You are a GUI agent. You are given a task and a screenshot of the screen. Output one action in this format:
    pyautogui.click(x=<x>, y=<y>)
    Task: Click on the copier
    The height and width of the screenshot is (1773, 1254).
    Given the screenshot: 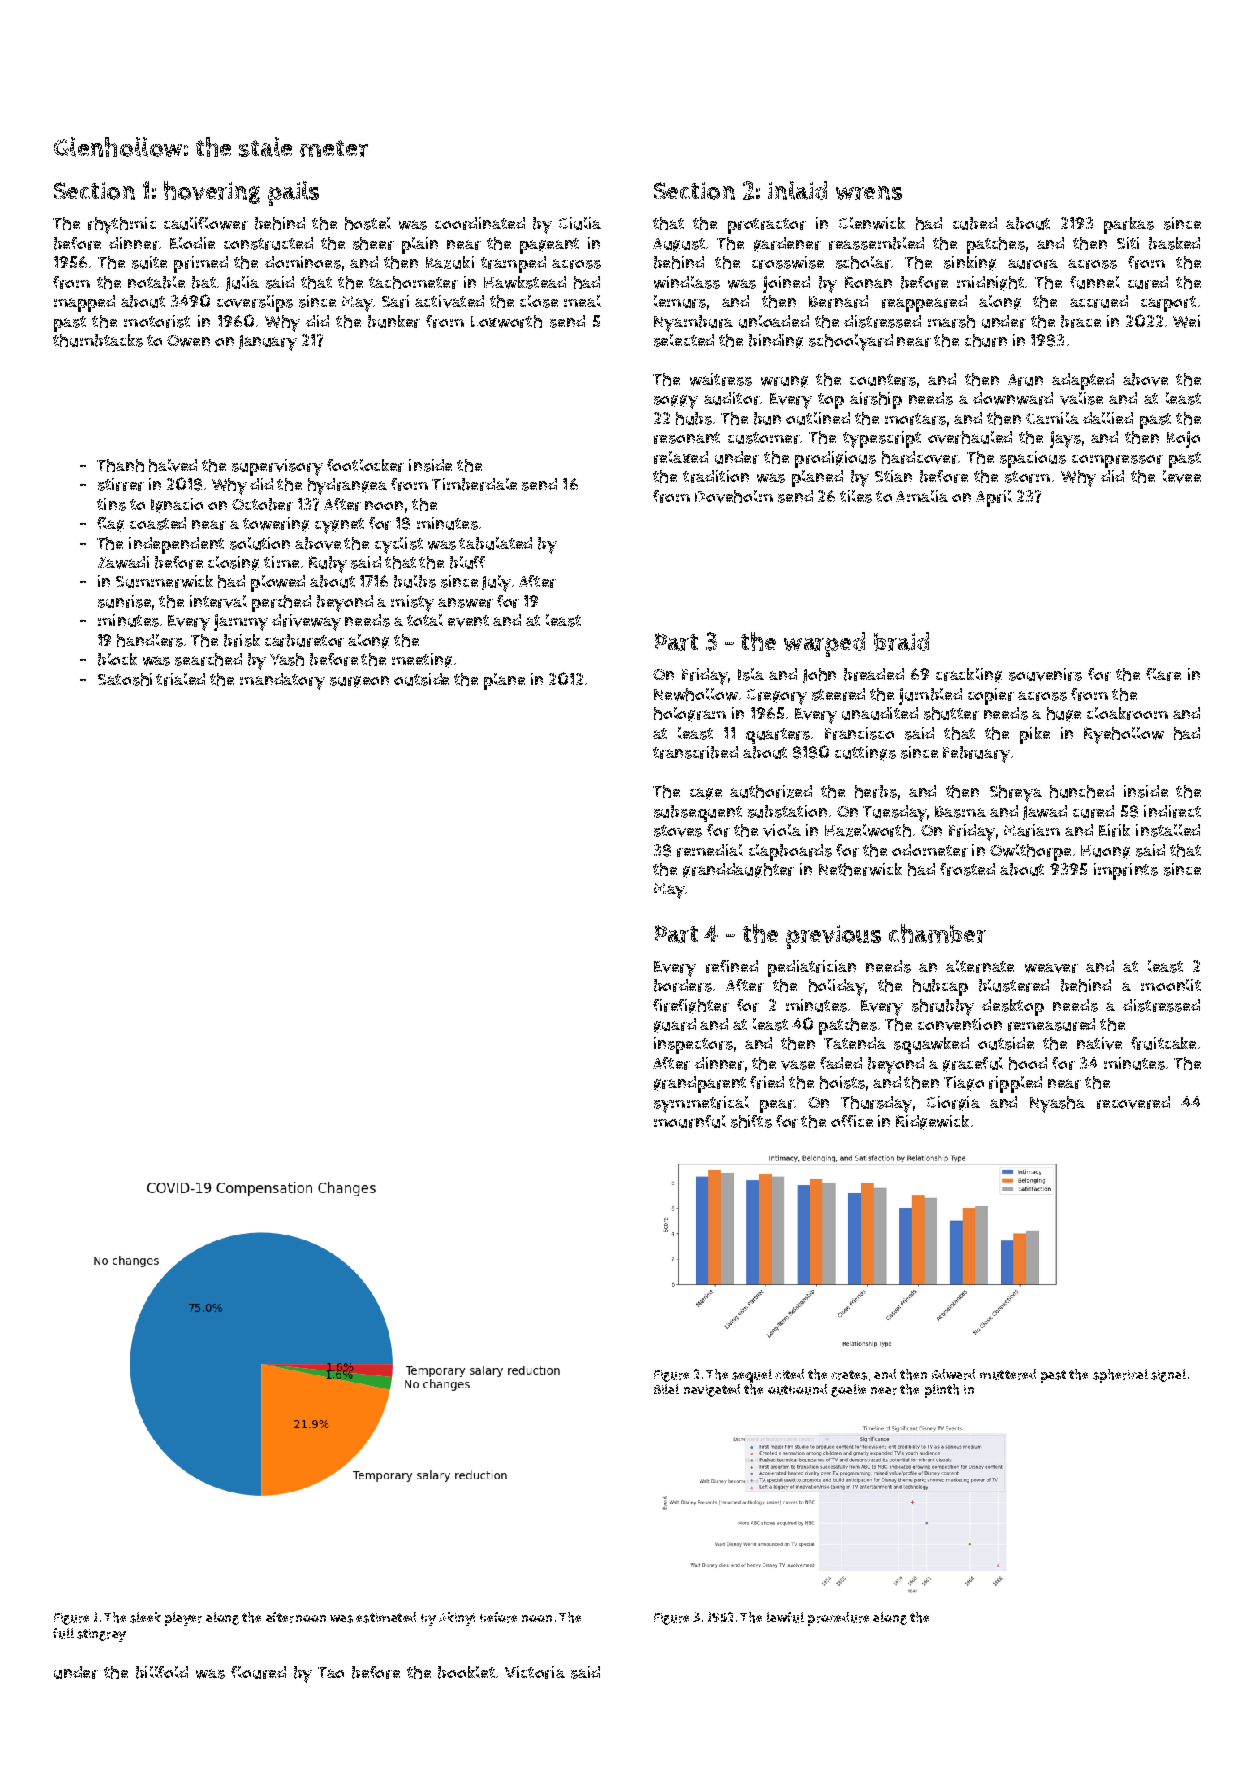 What is the action you would take?
    pyautogui.click(x=991, y=696)
